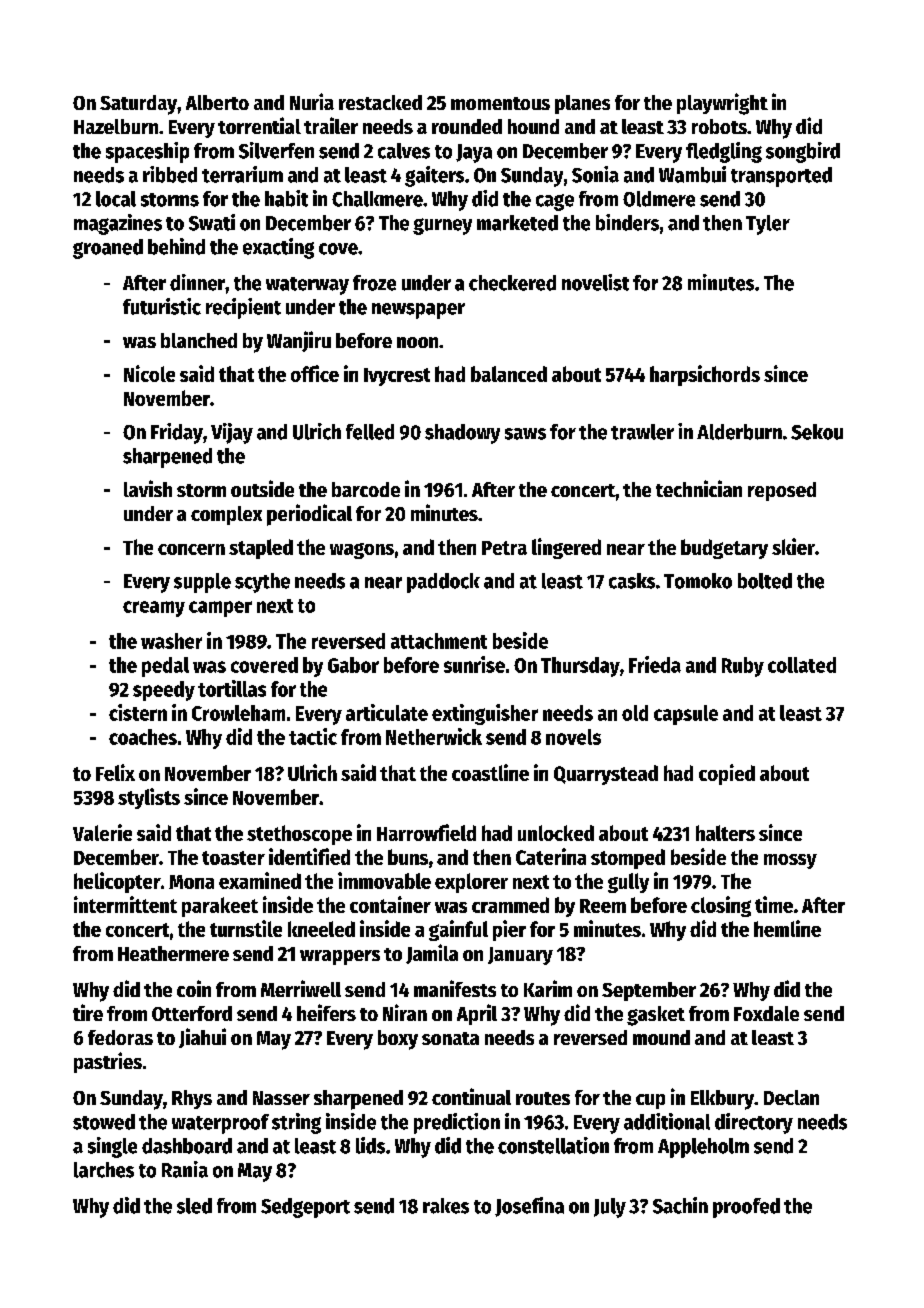  Describe the element at coordinates (432, 954) in the screenshot. I see `Jamila` at that location.
